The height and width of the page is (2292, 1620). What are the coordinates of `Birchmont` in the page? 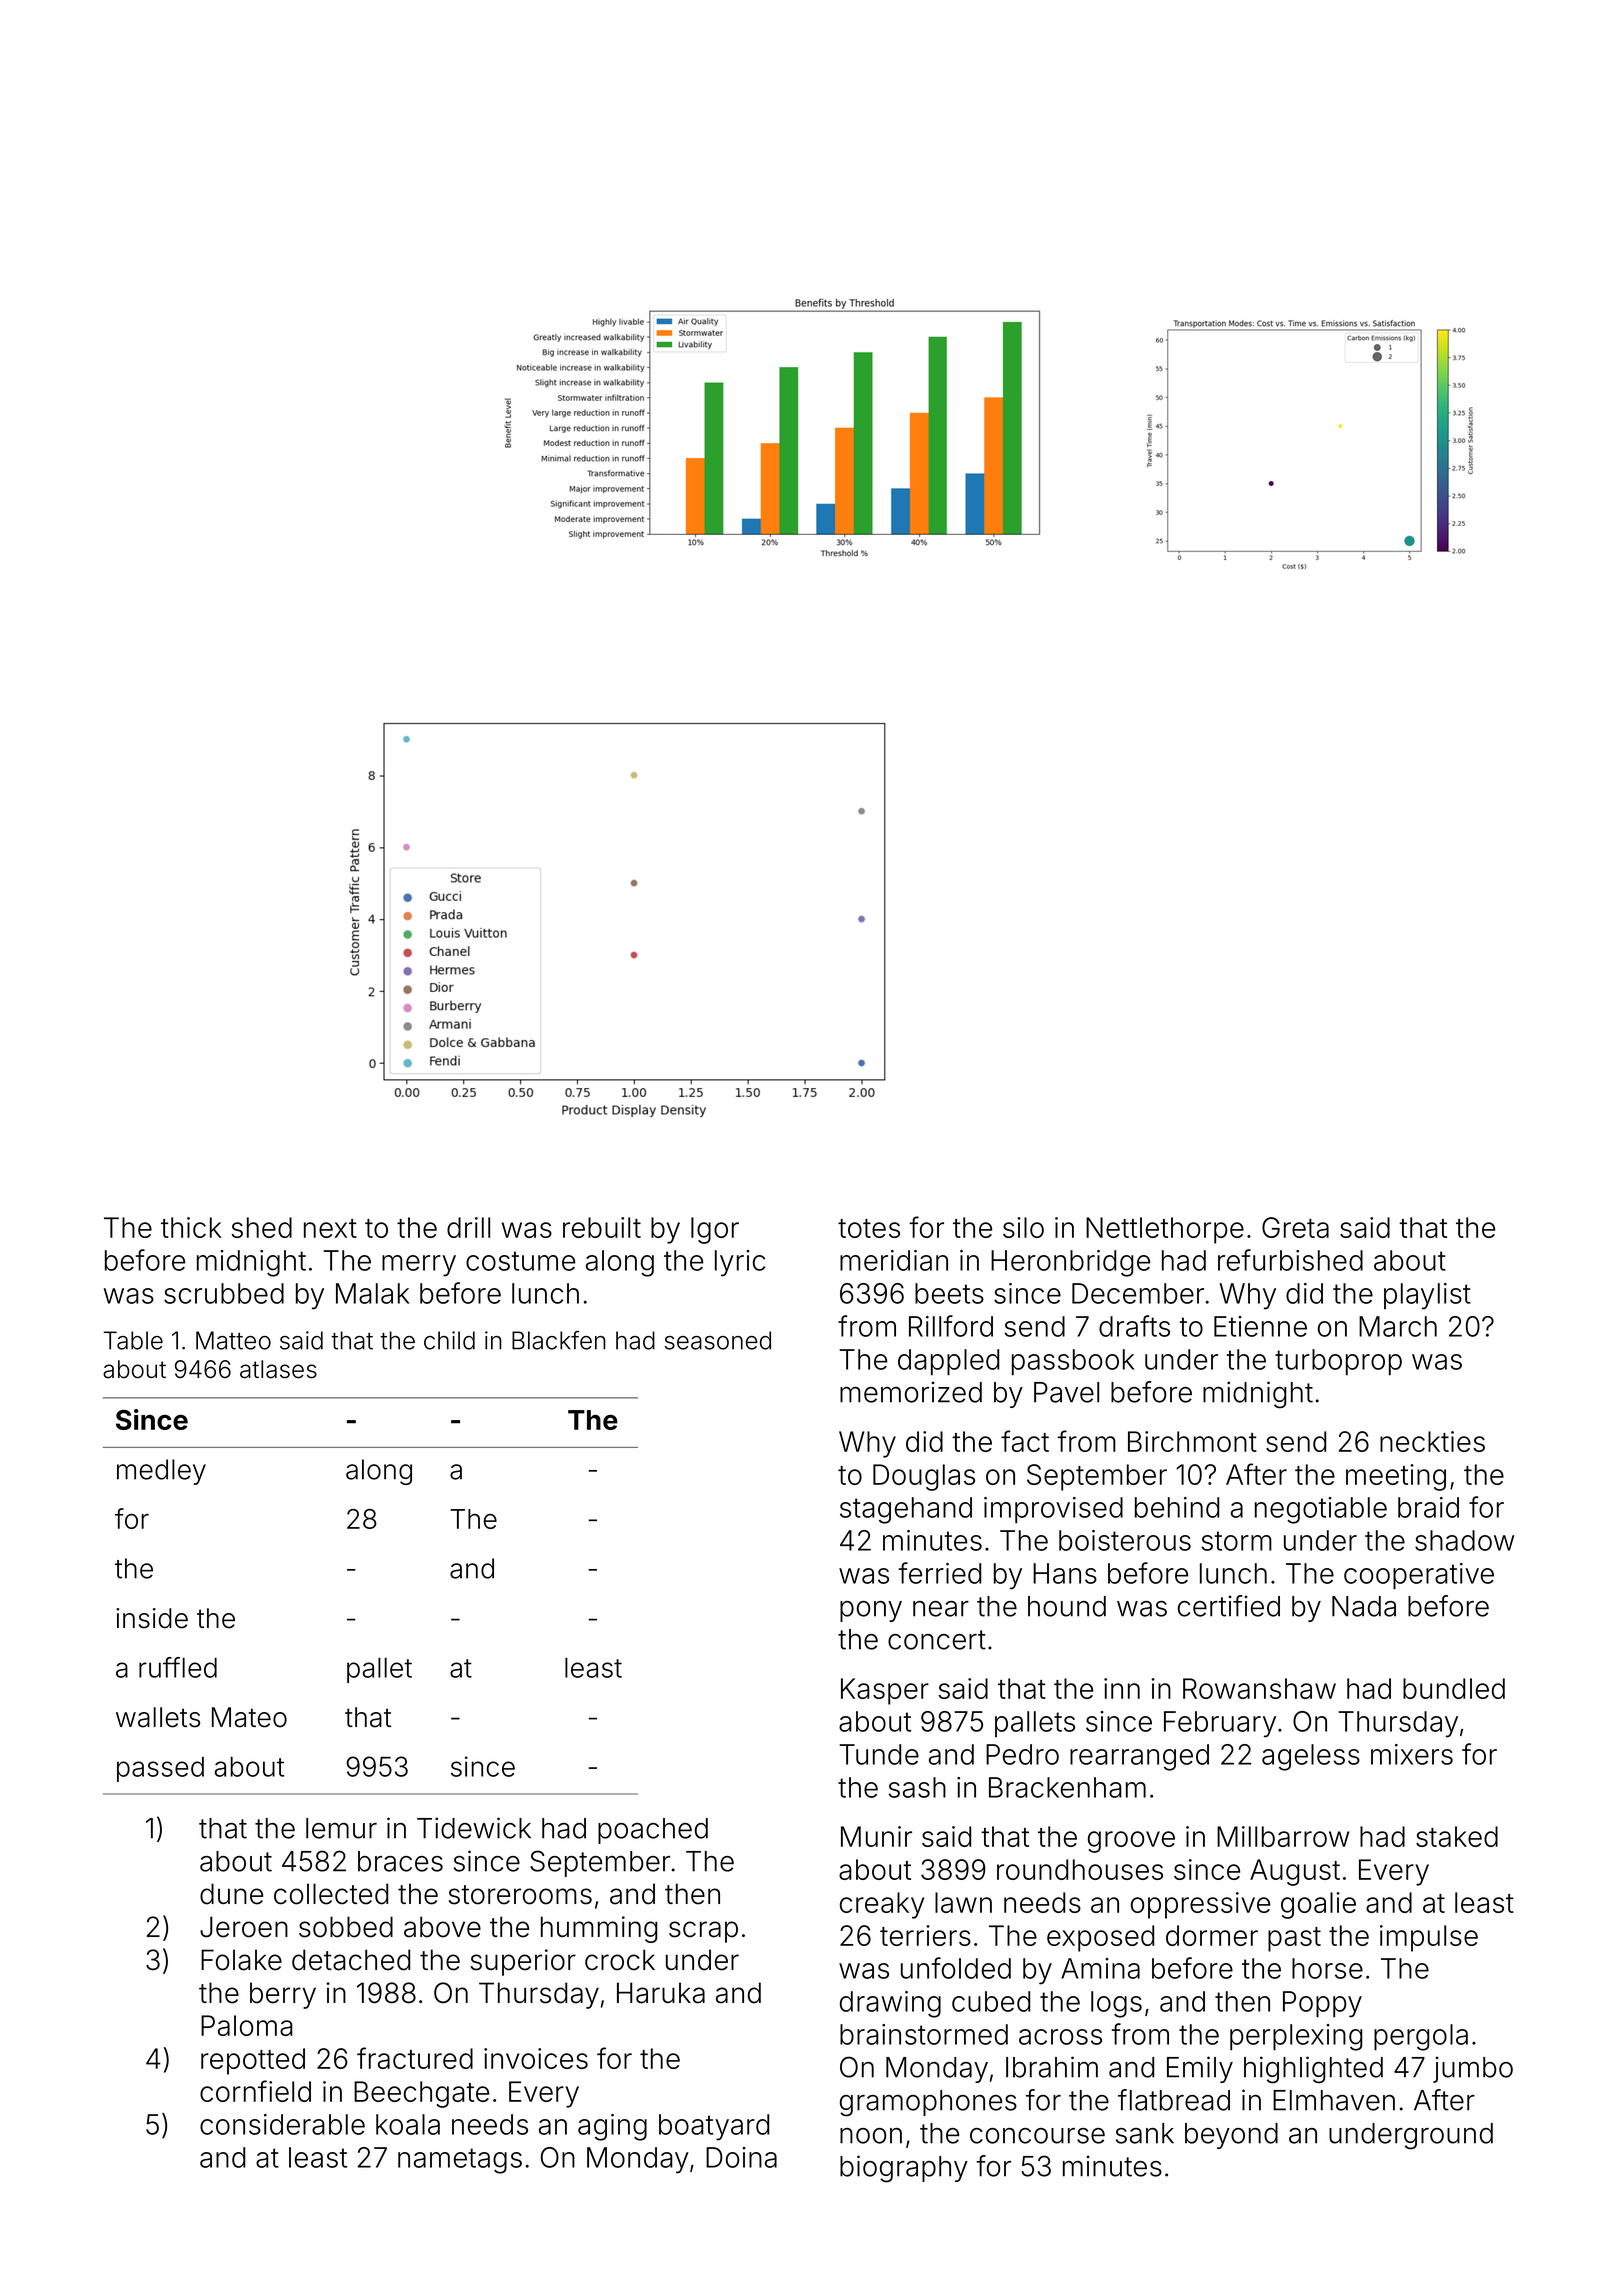 It's located at (1192, 1441).
